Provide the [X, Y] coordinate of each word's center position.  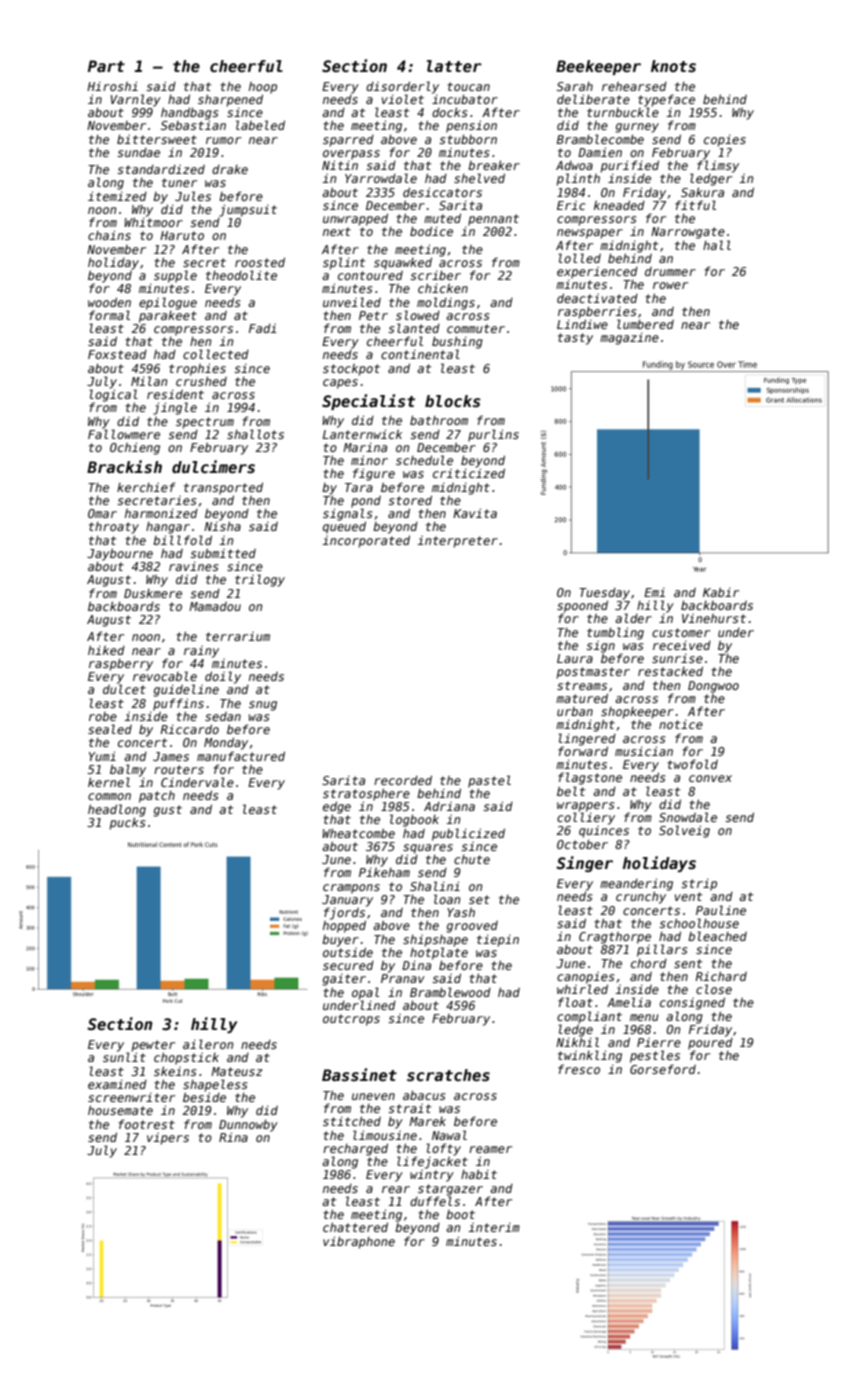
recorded [403, 780]
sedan [223, 716]
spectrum [205, 423]
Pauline [721, 910]
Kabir [721, 592]
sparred [348, 141]
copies [725, 141]
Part [106, 66]
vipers [168, 1139]
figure [374, 474]
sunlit [124, 1057]
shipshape [435, 941]
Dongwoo [713, 687]
